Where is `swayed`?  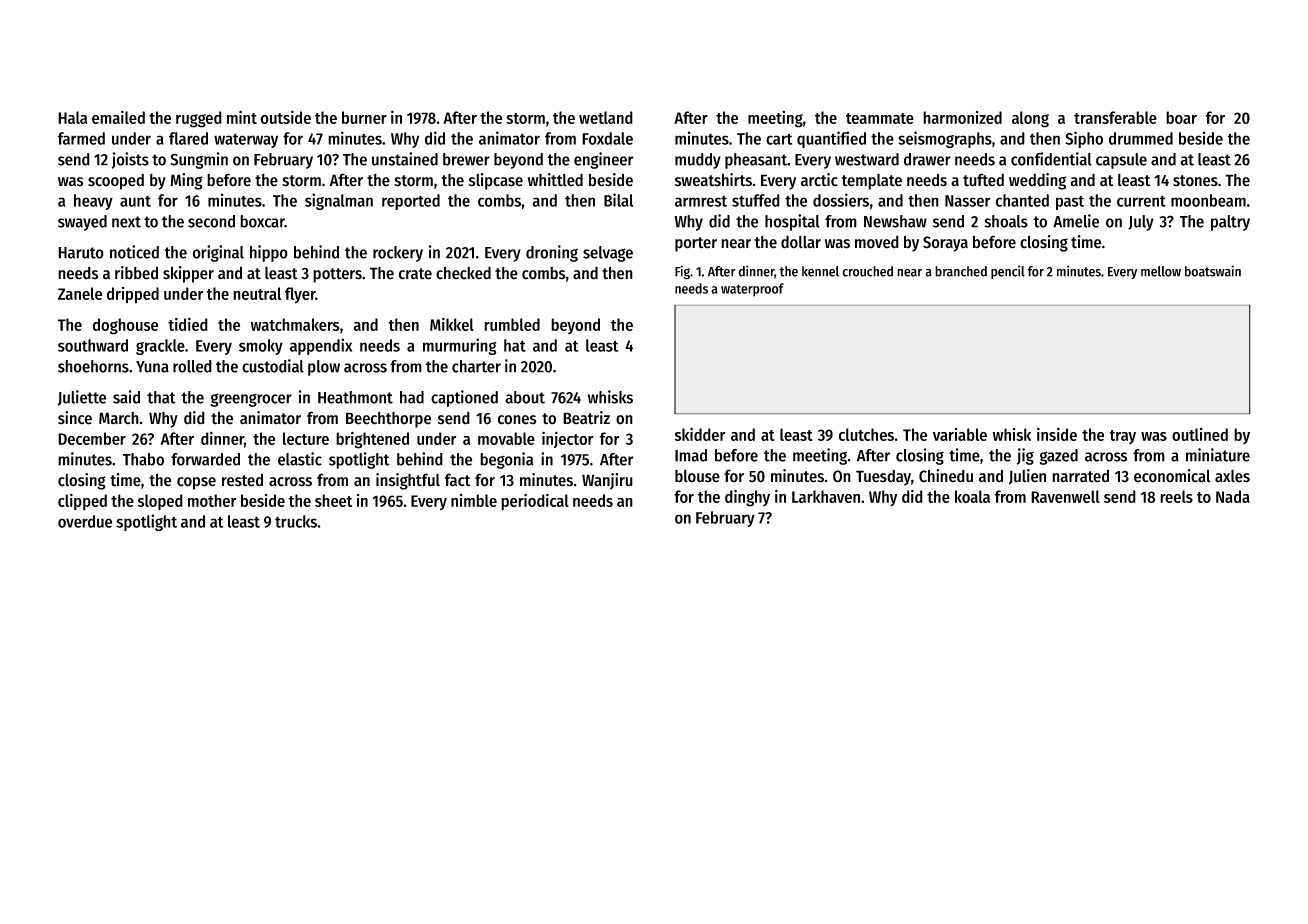 swayed is located at coordinates (82, 223).
